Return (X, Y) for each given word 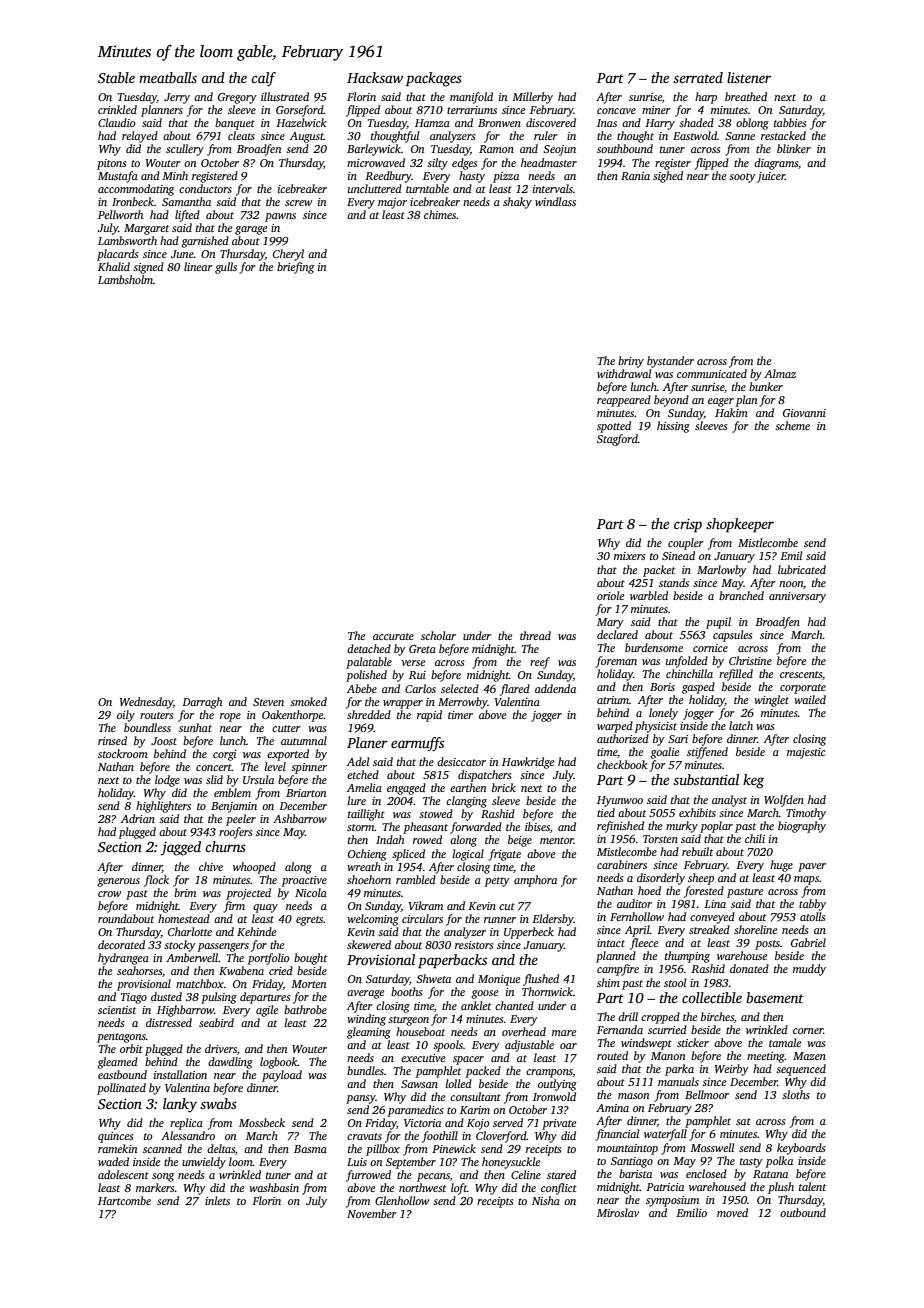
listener (749, 77)
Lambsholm (125, 279)
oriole (610, 595)
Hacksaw (375, 77)
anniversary (797, 597)
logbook (279, 1063)
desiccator (461, 761)
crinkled (117, 109)
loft (459, 1189)
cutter (286, 728)
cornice (710, 648)
